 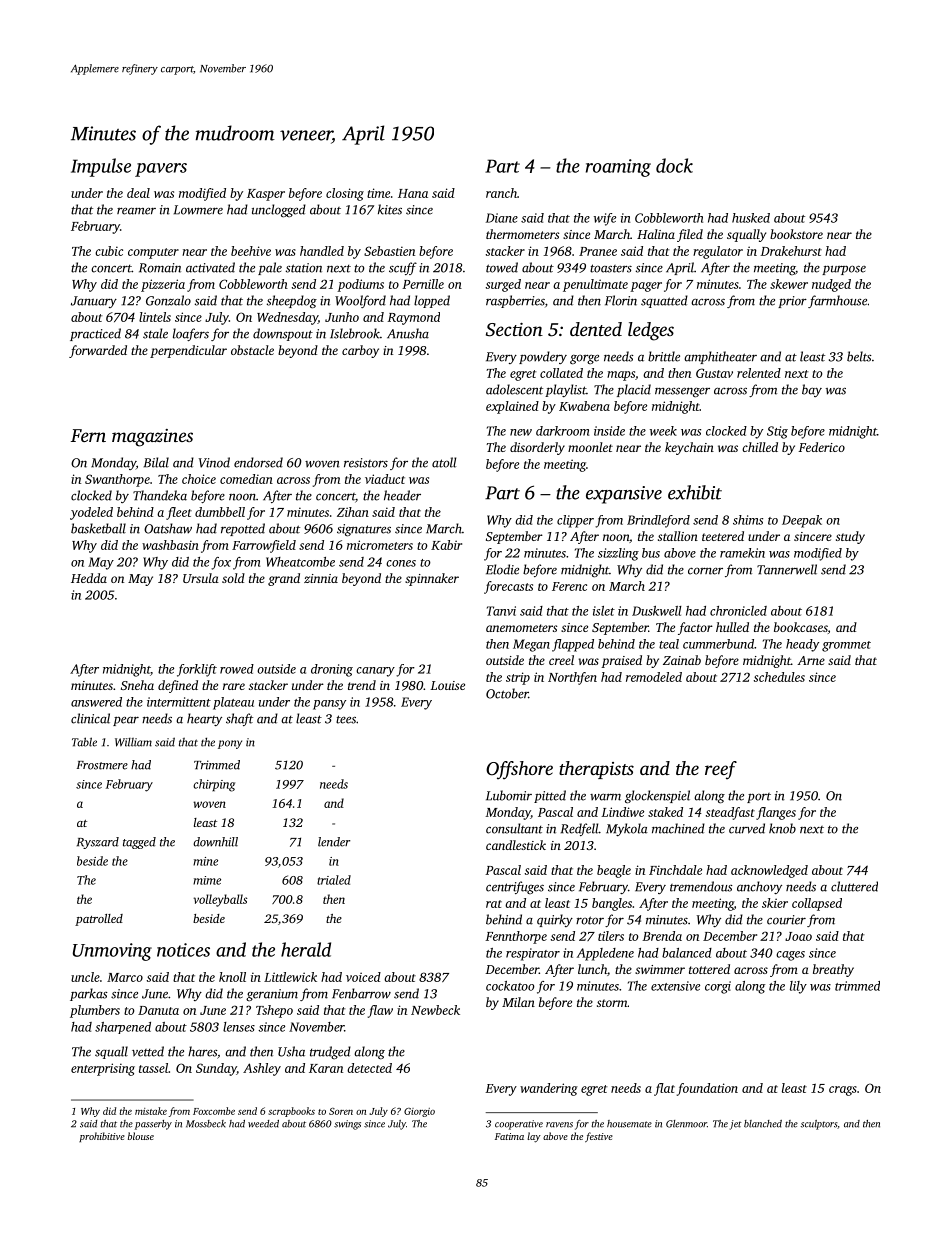 I want to click on Impulse, so click(x=101, y=167).
